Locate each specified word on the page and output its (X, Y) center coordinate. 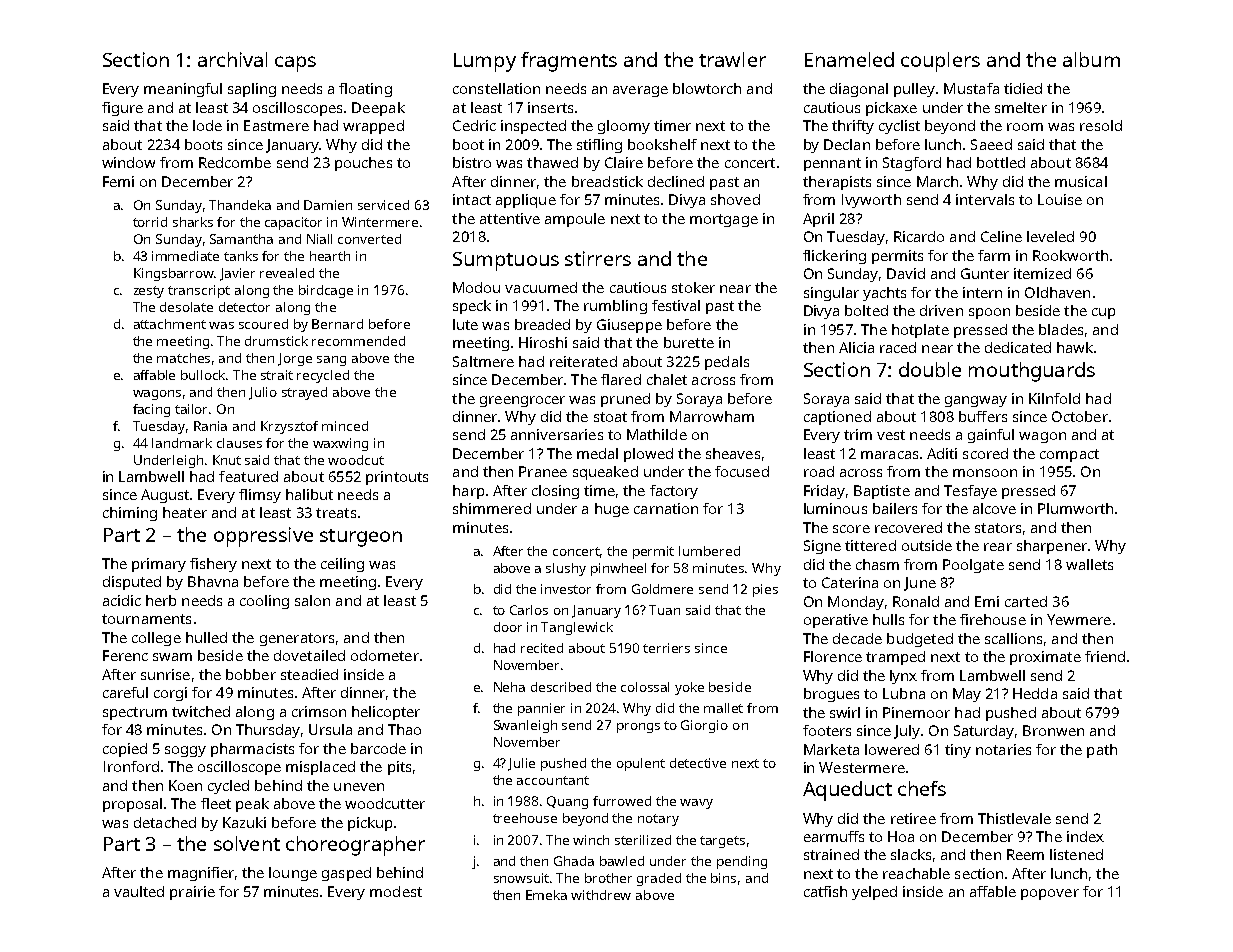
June (920, 584)
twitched (201, 711)
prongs (638, 728)
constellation (496, 88)
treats (336, 513)
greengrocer (522, 401)
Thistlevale (1014, 818)
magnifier (201, 874)
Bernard (337, 324)
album (1091, 59)
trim (858, 434)
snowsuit (521, 878)
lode (207, 125)
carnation (666, 508)
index (1085, 836)
